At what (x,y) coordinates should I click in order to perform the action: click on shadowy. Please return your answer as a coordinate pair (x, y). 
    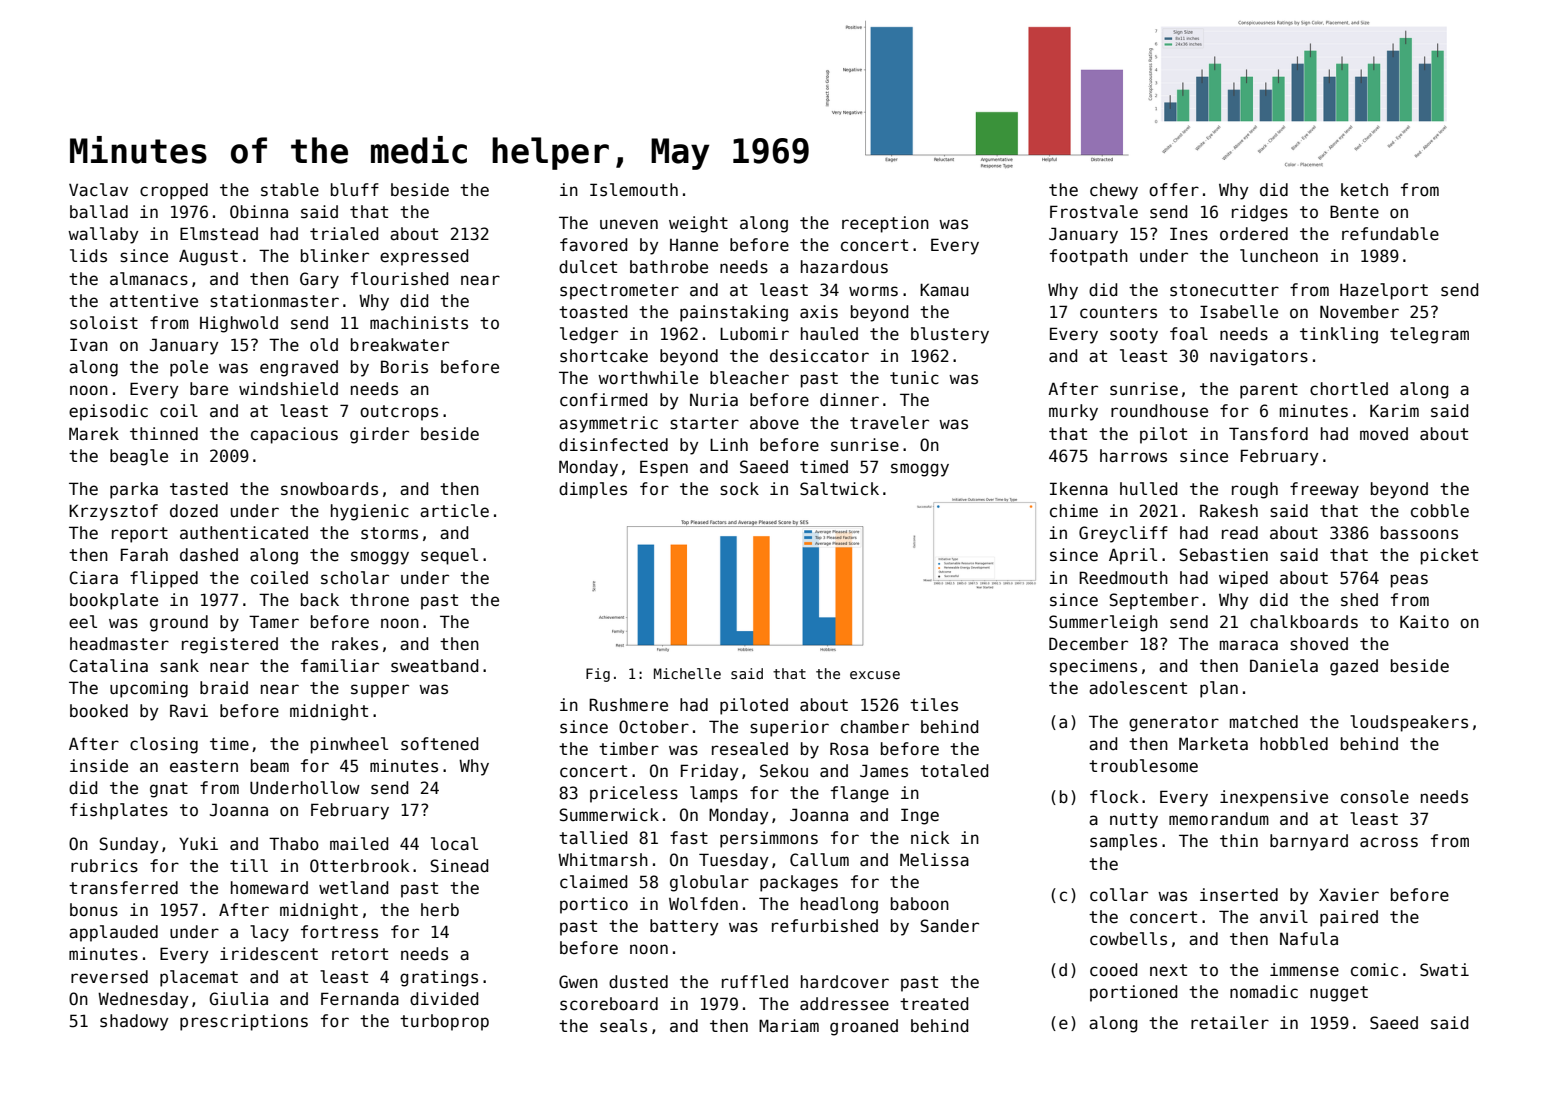
    Looking at the image, I should click on (134, 1022).
